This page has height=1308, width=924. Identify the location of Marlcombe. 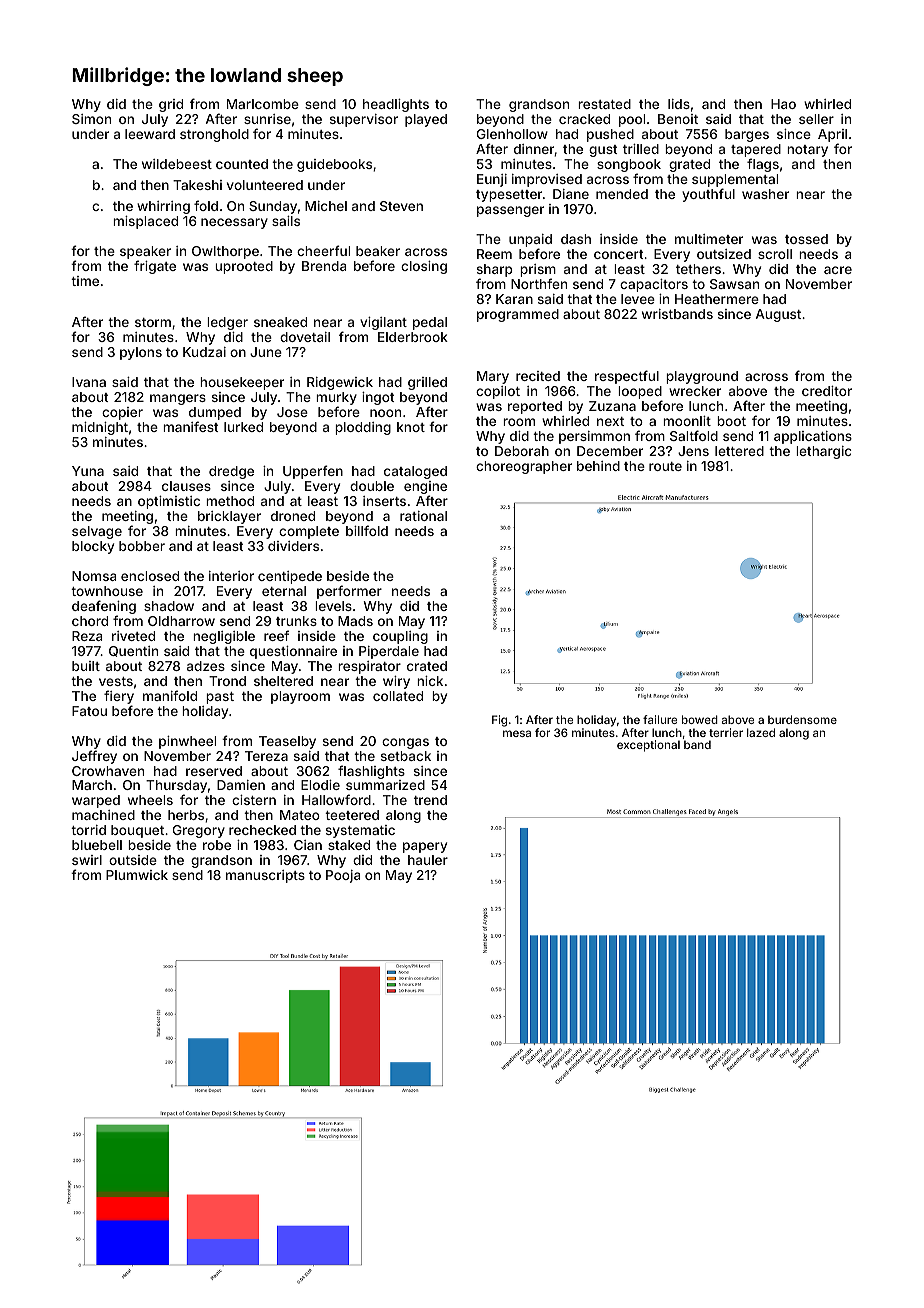
(263, 104).
